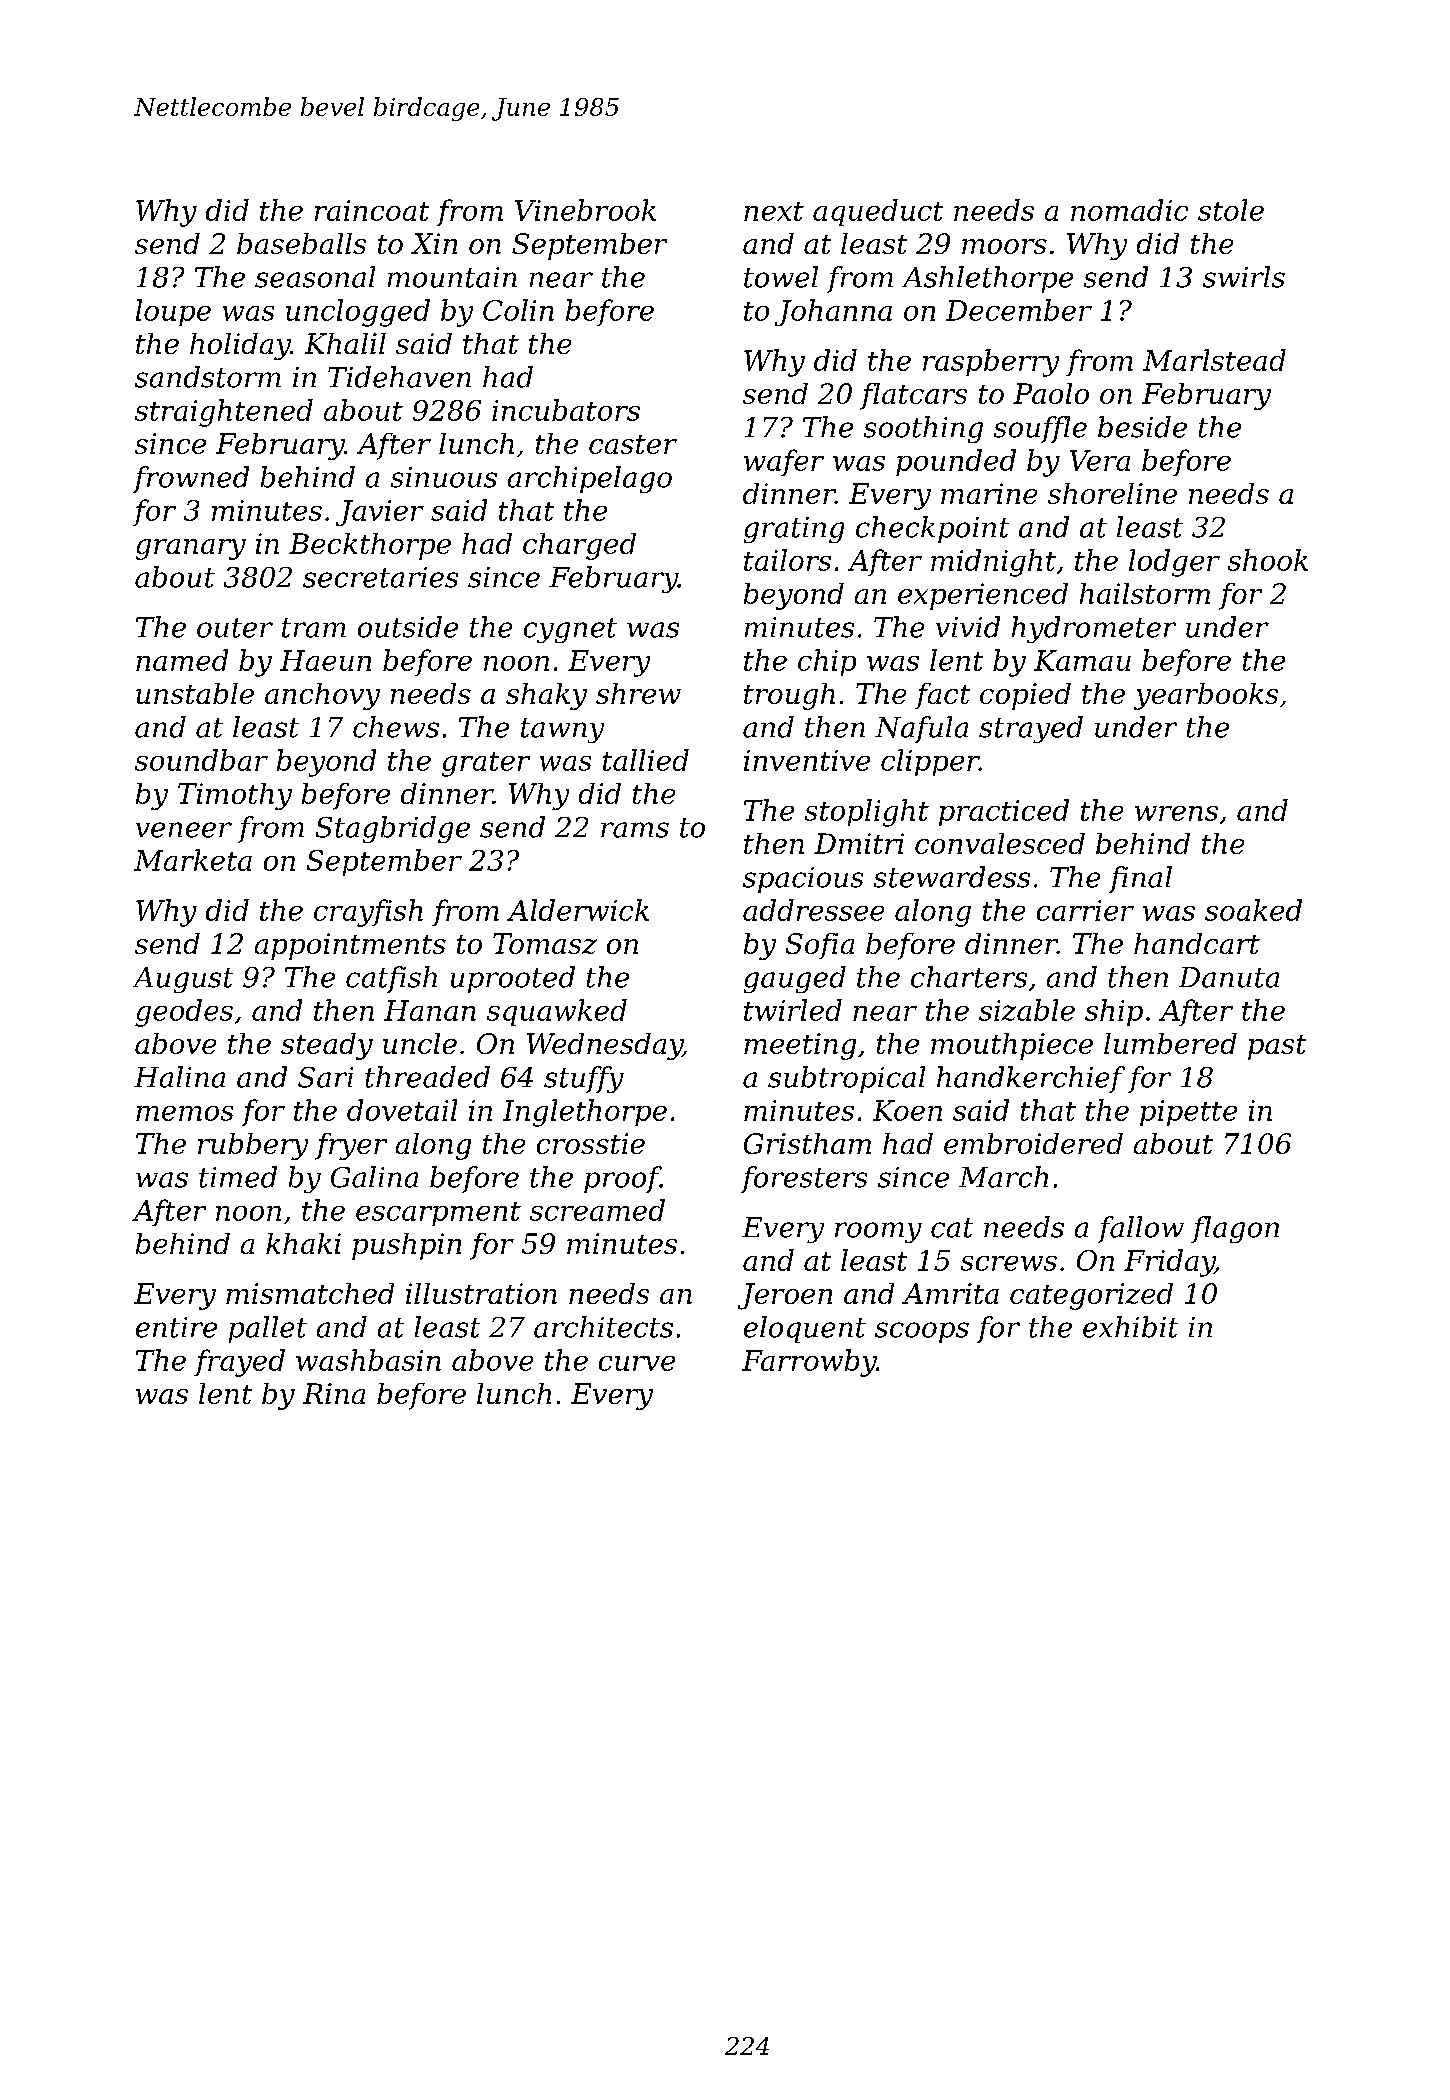 This screenshot has width=1450, height=2100. I want to click on Colin, so click(518, 310).
